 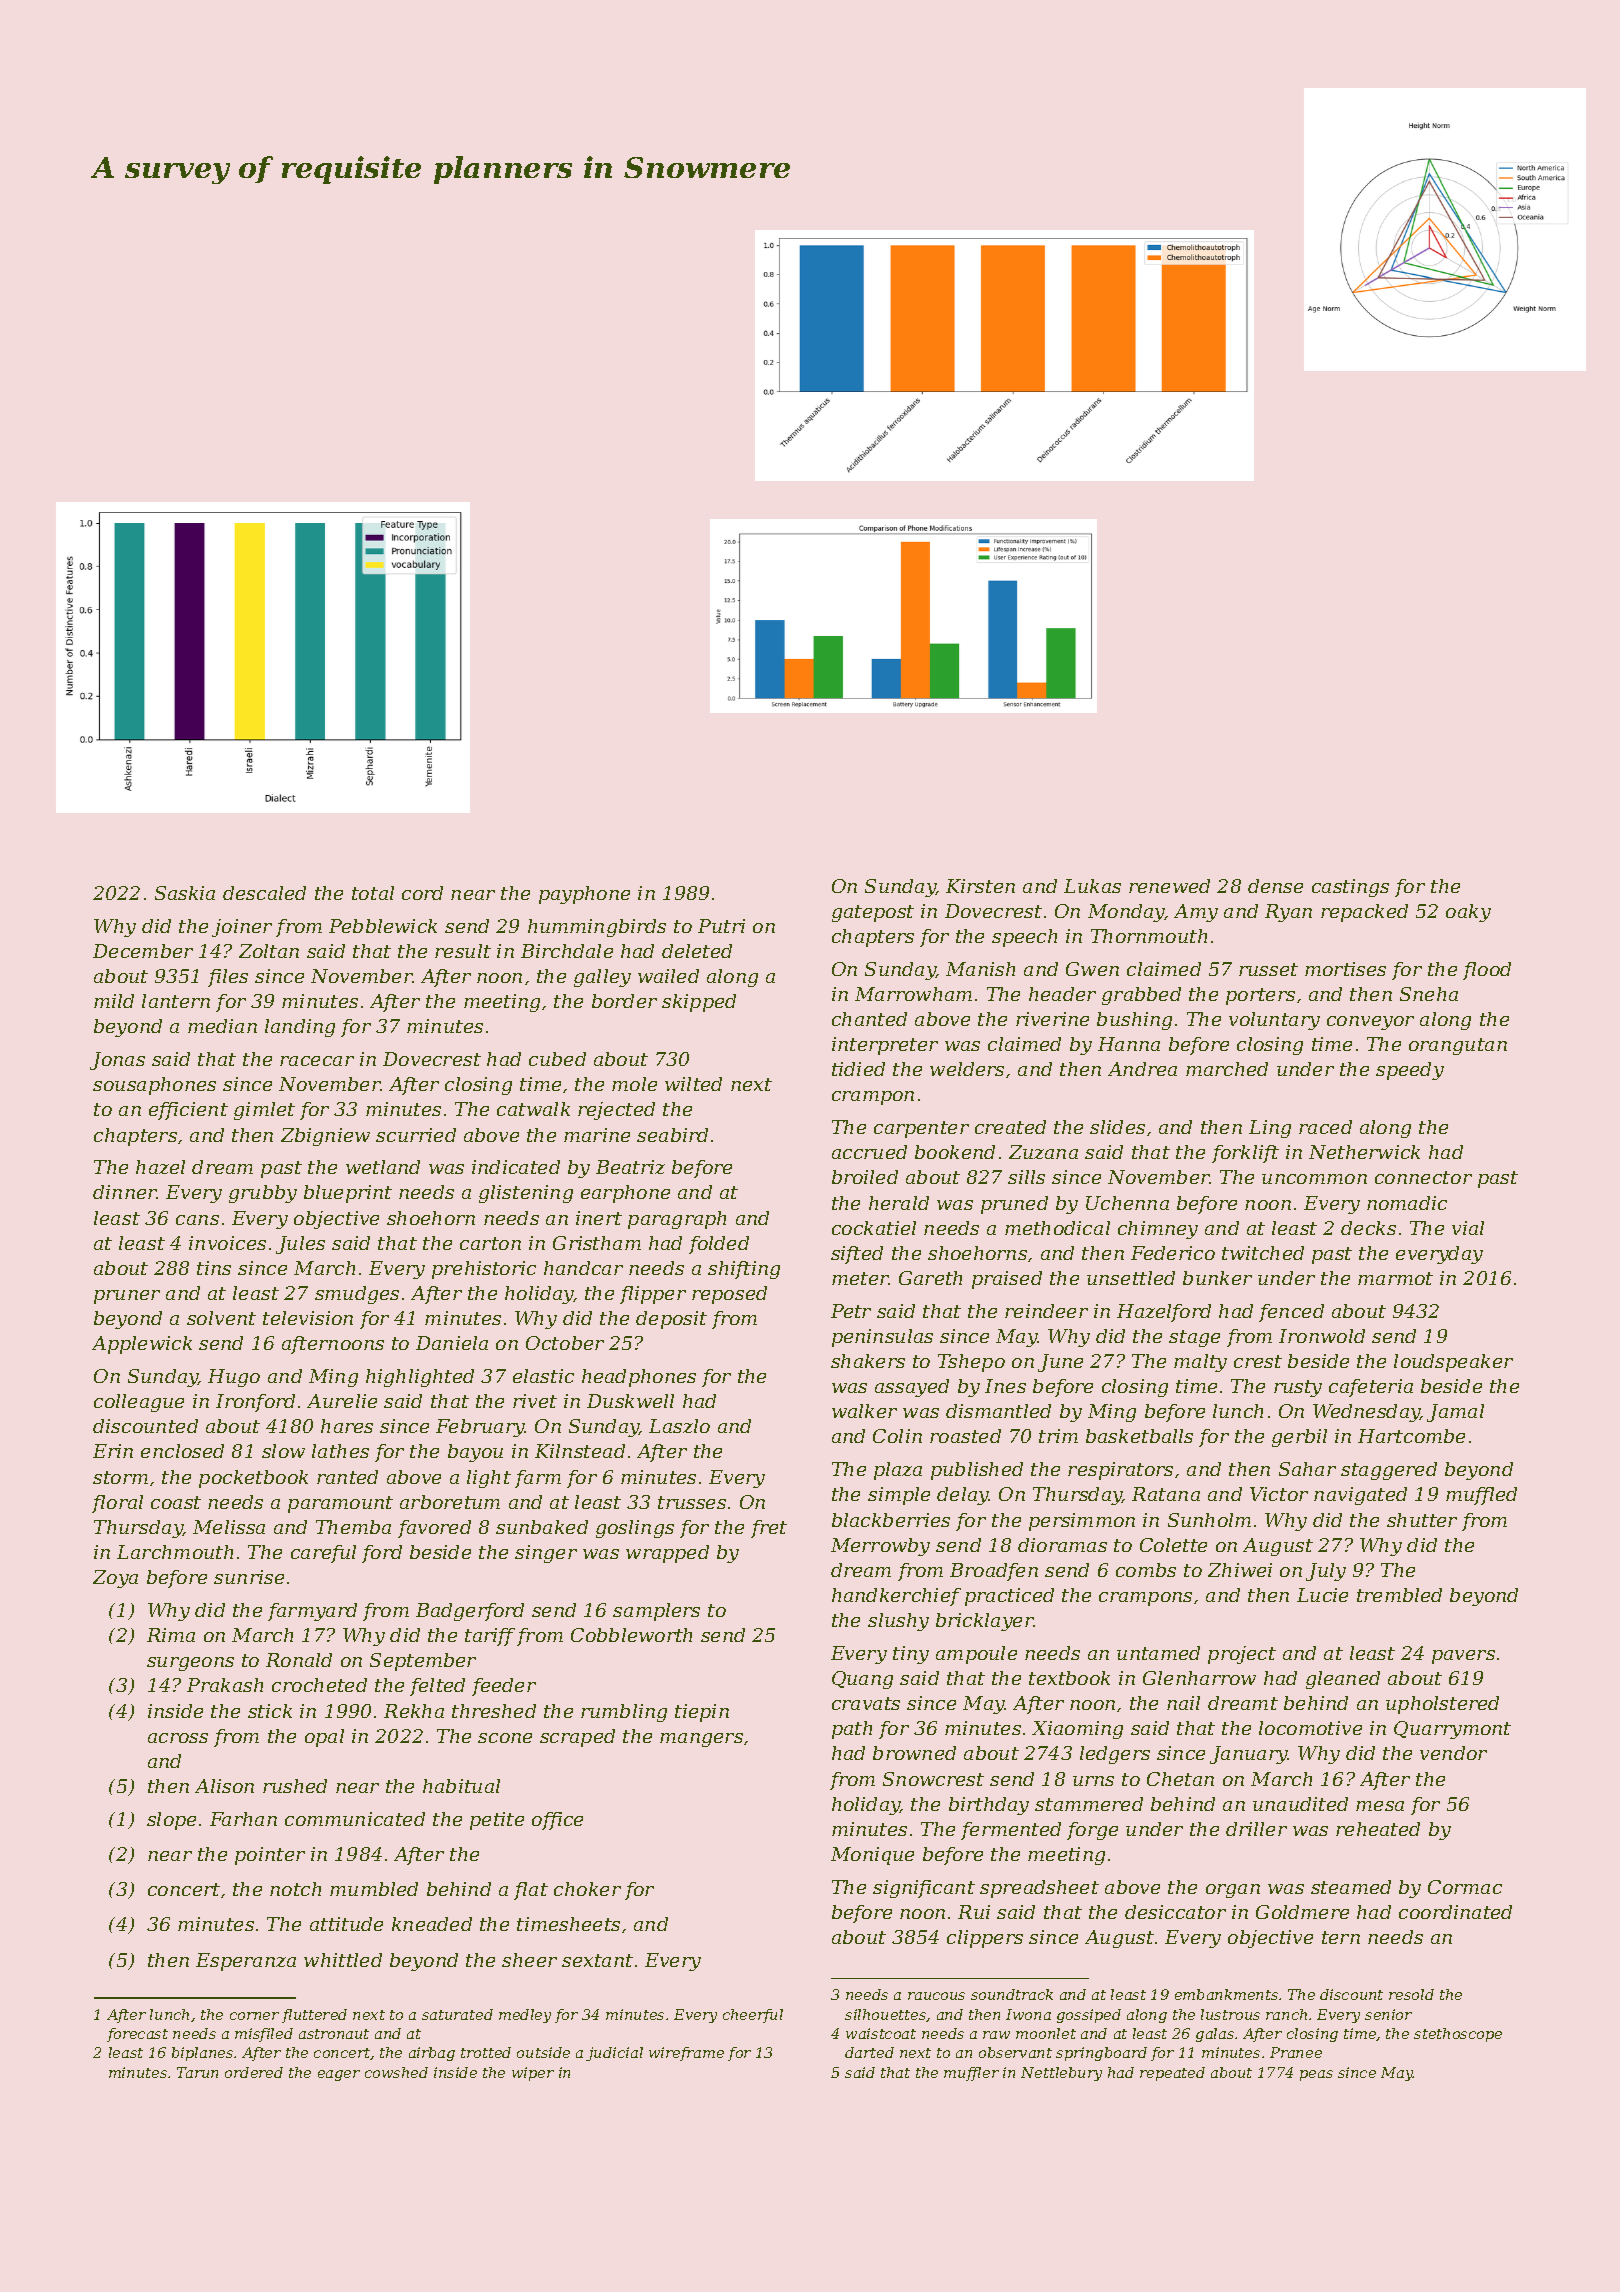 What do you see at coordinates (567, 951) in the document?
I see `Birchdale` at bounding box center [567, 951].
